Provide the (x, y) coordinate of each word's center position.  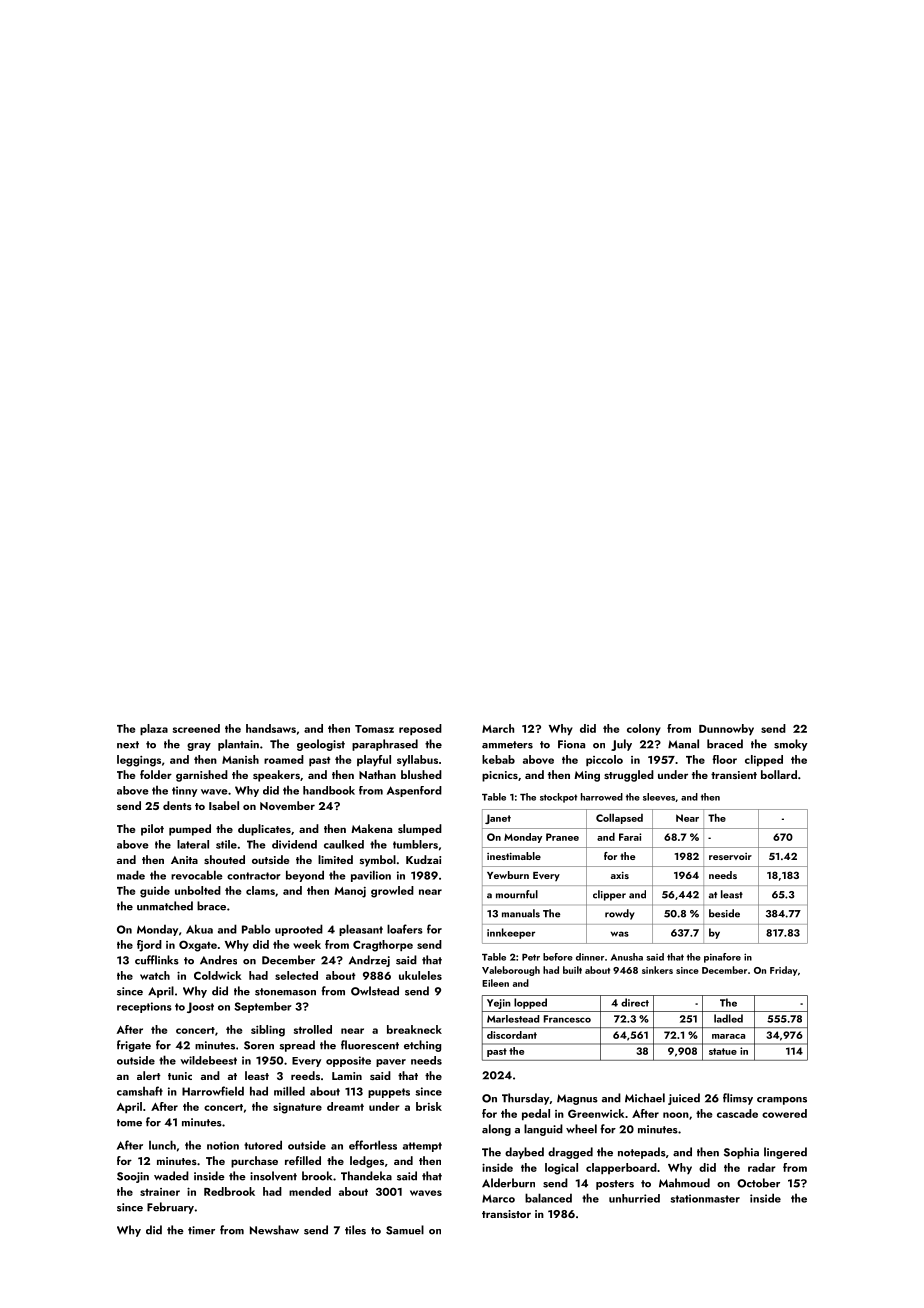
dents (177, 805)
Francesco (567, 1019)
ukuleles (420, 975)
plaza (154, 729)
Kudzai (423, 859)
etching (422, 1046)
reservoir (730, 856)
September (263, 1007)
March (498, 728)
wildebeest (208, 1060)
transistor (506, 1214)
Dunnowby (726, 729)
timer (201, 1230)
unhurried (634, 1198)
